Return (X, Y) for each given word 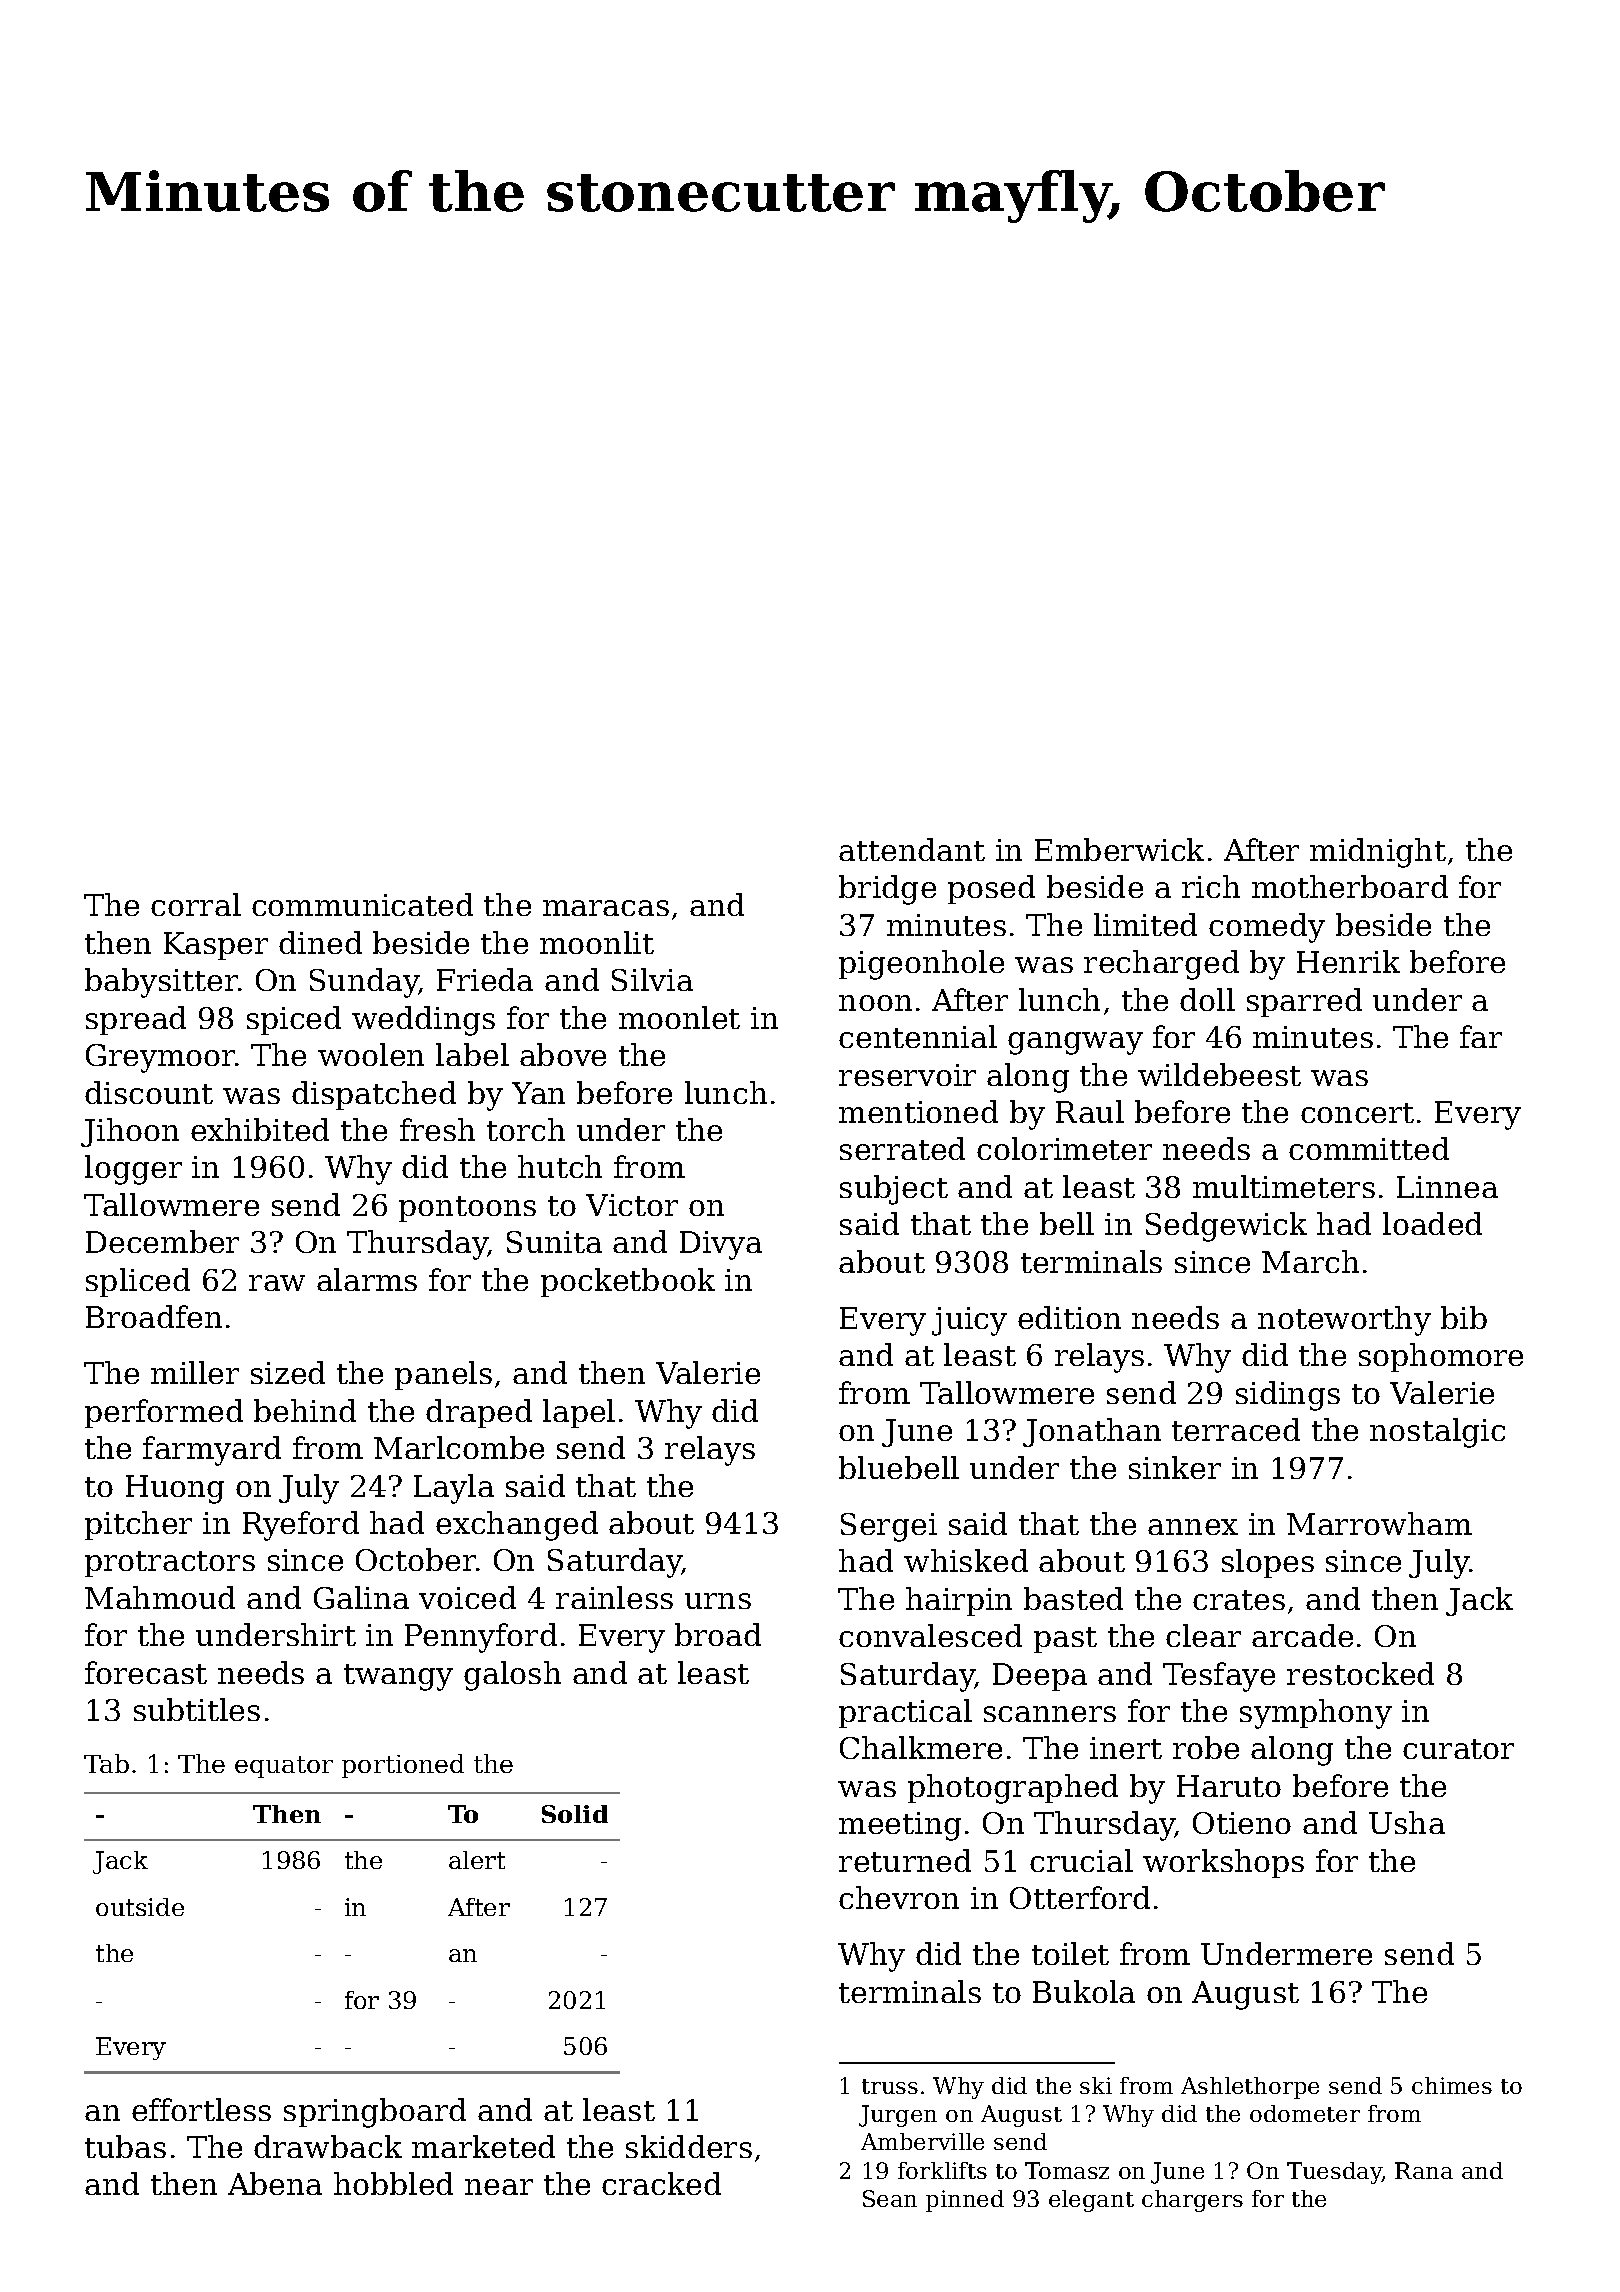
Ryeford (301, 1526)
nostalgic (1437, 1433)
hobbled (393, 2183)
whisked (966, 1560)
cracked (661, 2183)
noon (875, 1003)
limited (1145, 924)
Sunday (364, 983)
